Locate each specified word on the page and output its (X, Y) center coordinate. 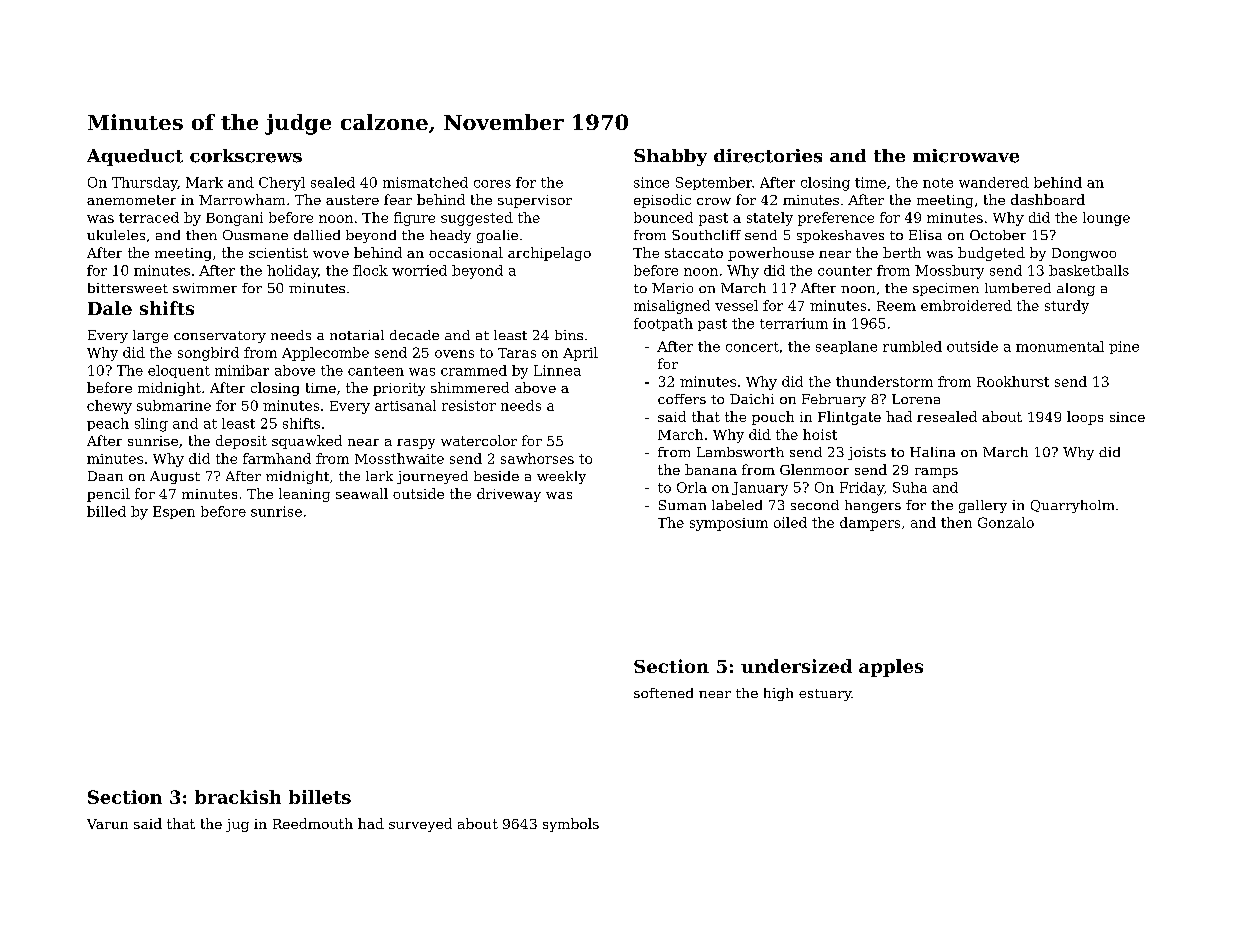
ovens (454, 354)
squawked (307, 442)
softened (663, 693)
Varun (107, 824)
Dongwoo (1084, 254)
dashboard (1048, 199)
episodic (662, 201)
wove (331, 254)
